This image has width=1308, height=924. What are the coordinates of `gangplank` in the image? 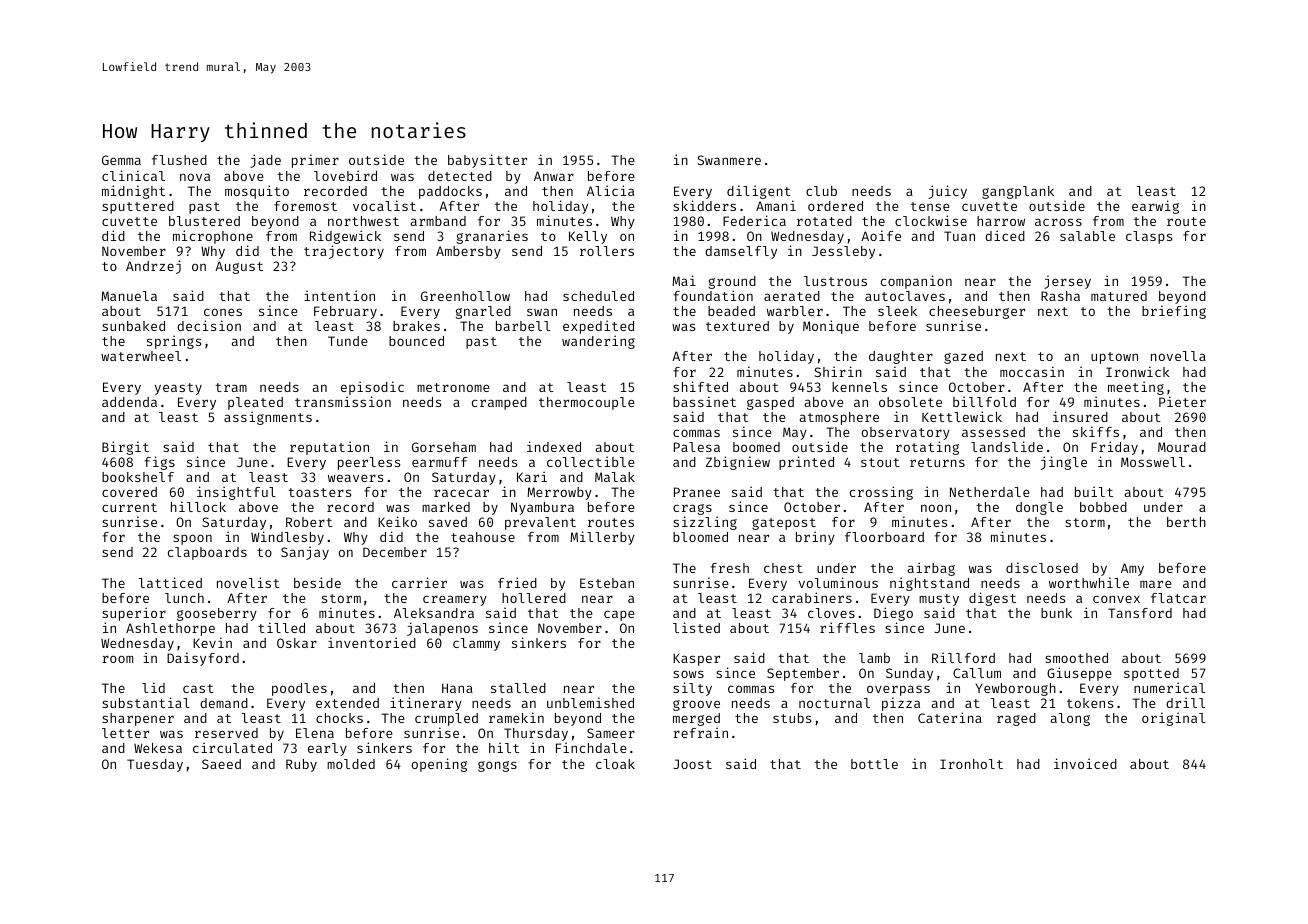 It's located at (1018, 192).
